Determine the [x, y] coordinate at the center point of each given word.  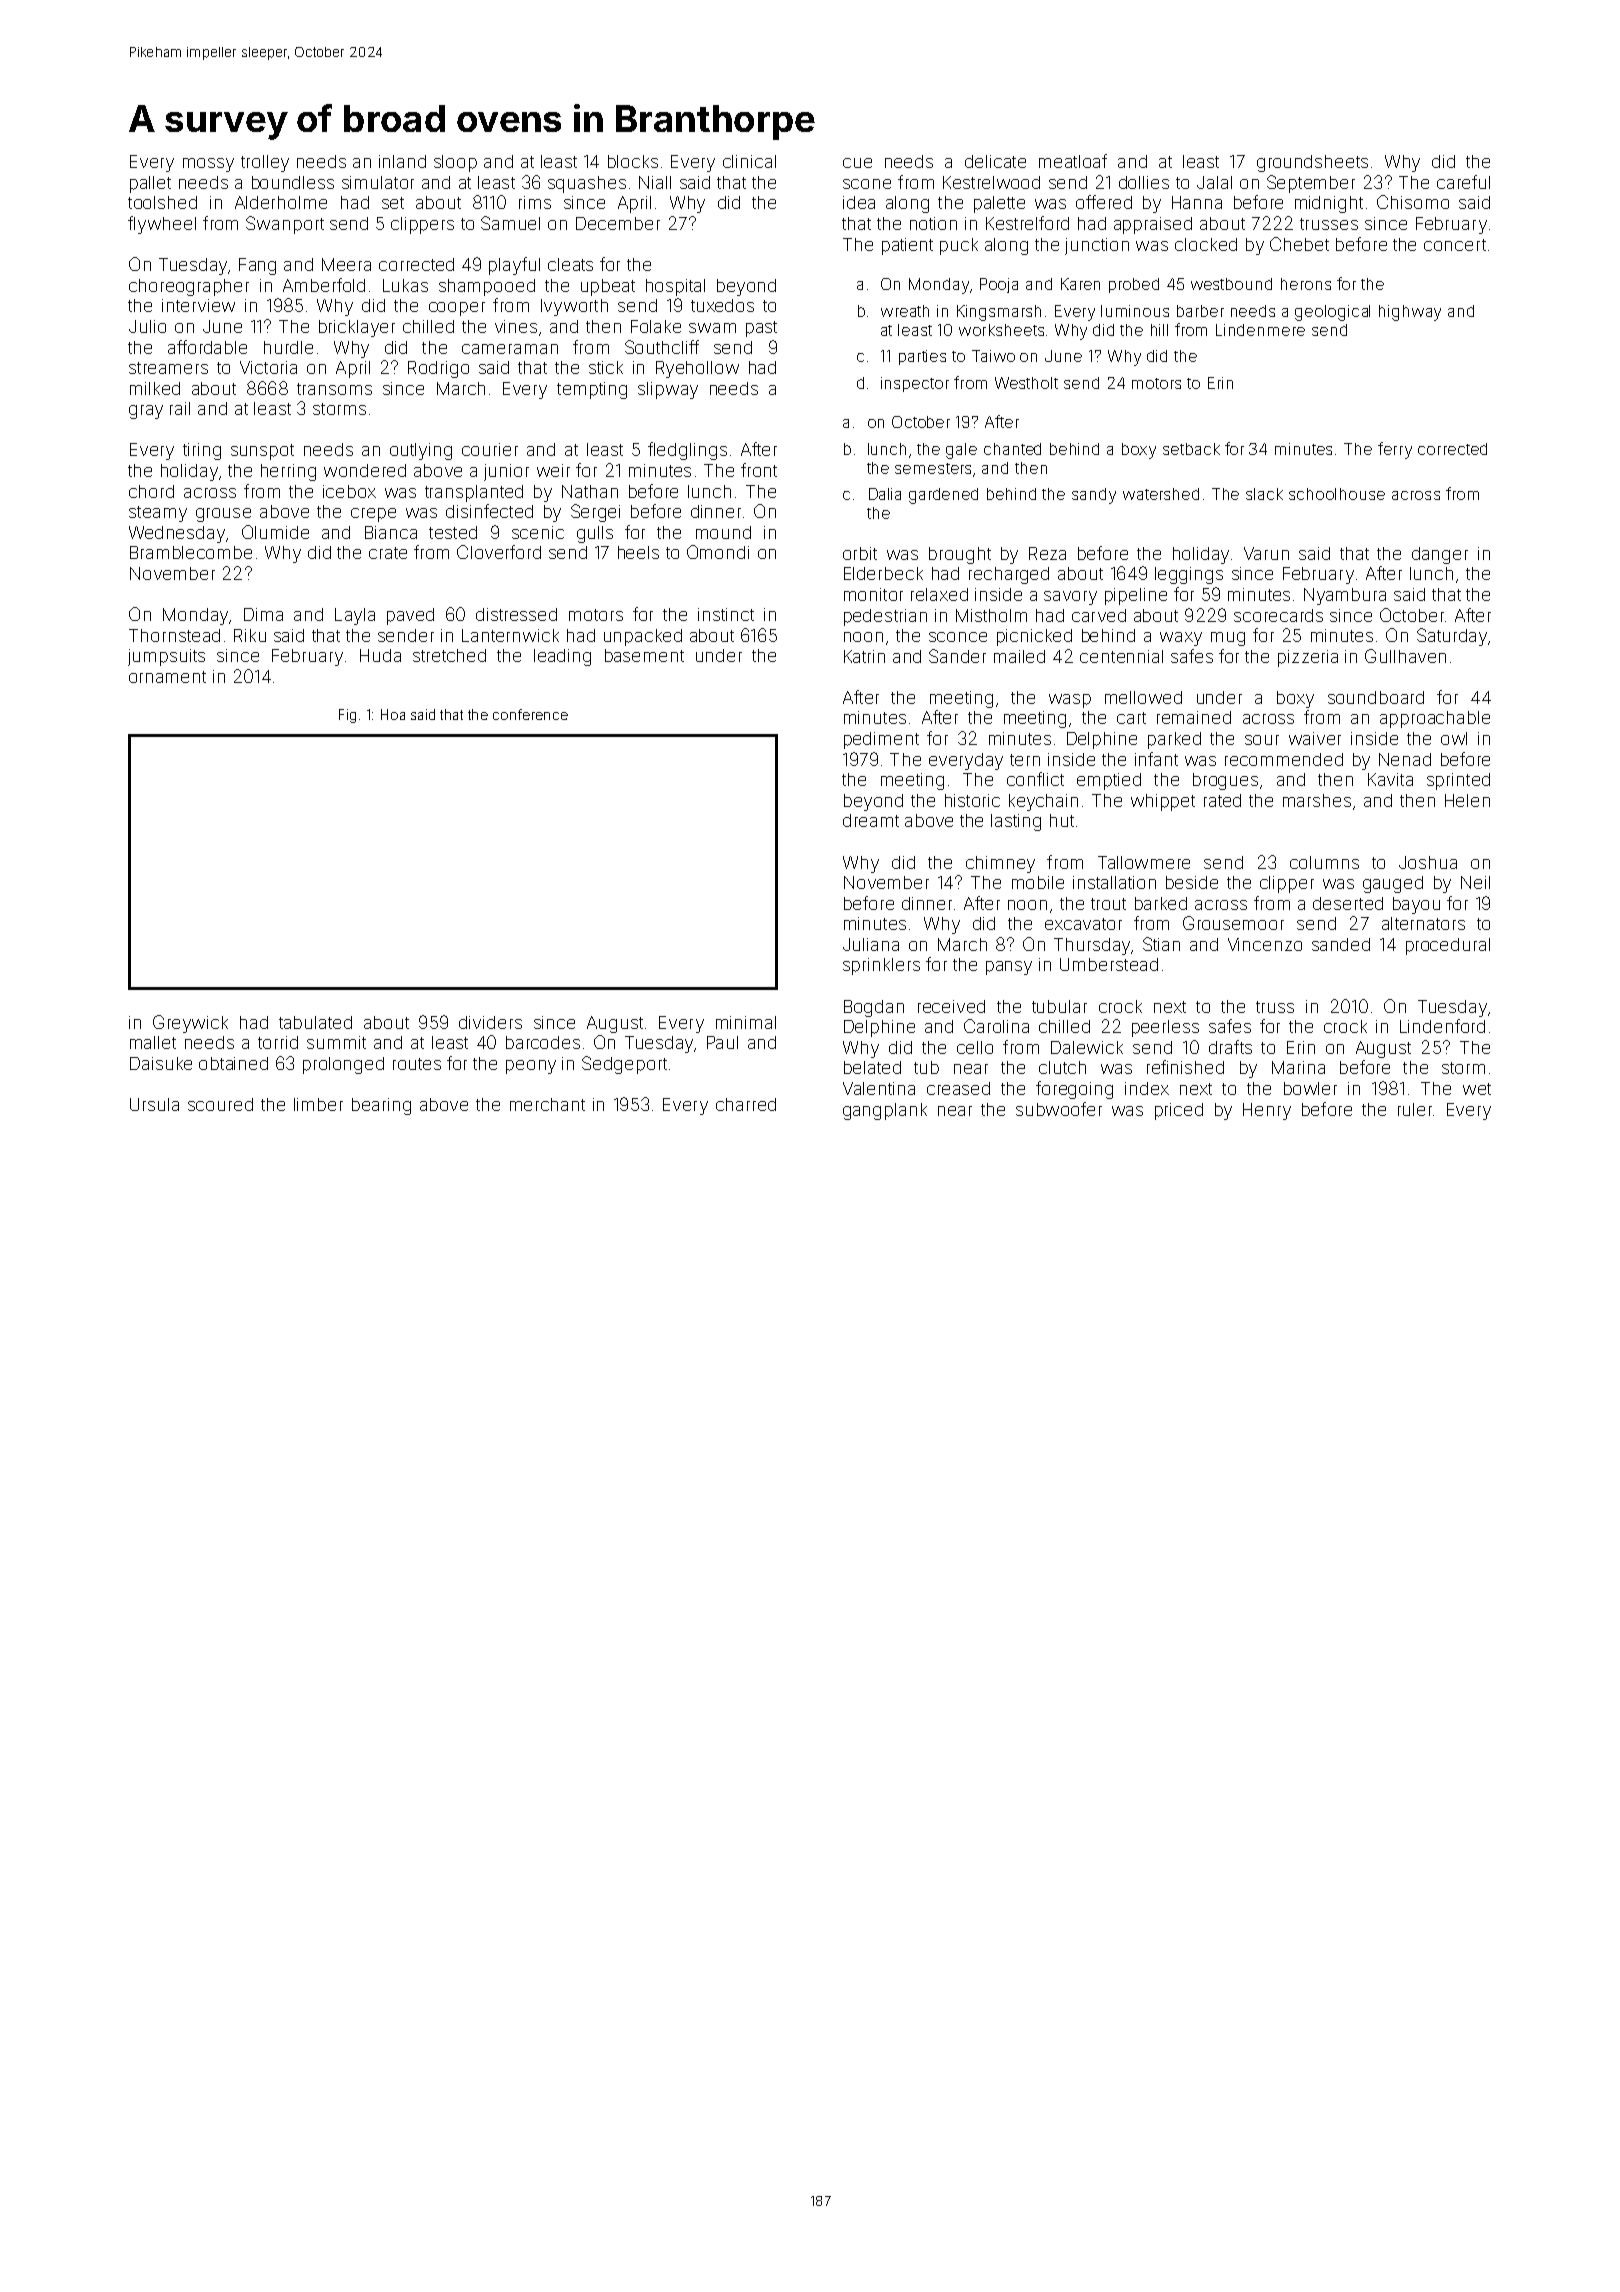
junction [1097, 246]
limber [318, 1104]
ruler [1415, 1109]
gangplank [885, 1111]
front [759, 470]
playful [514, 266]
